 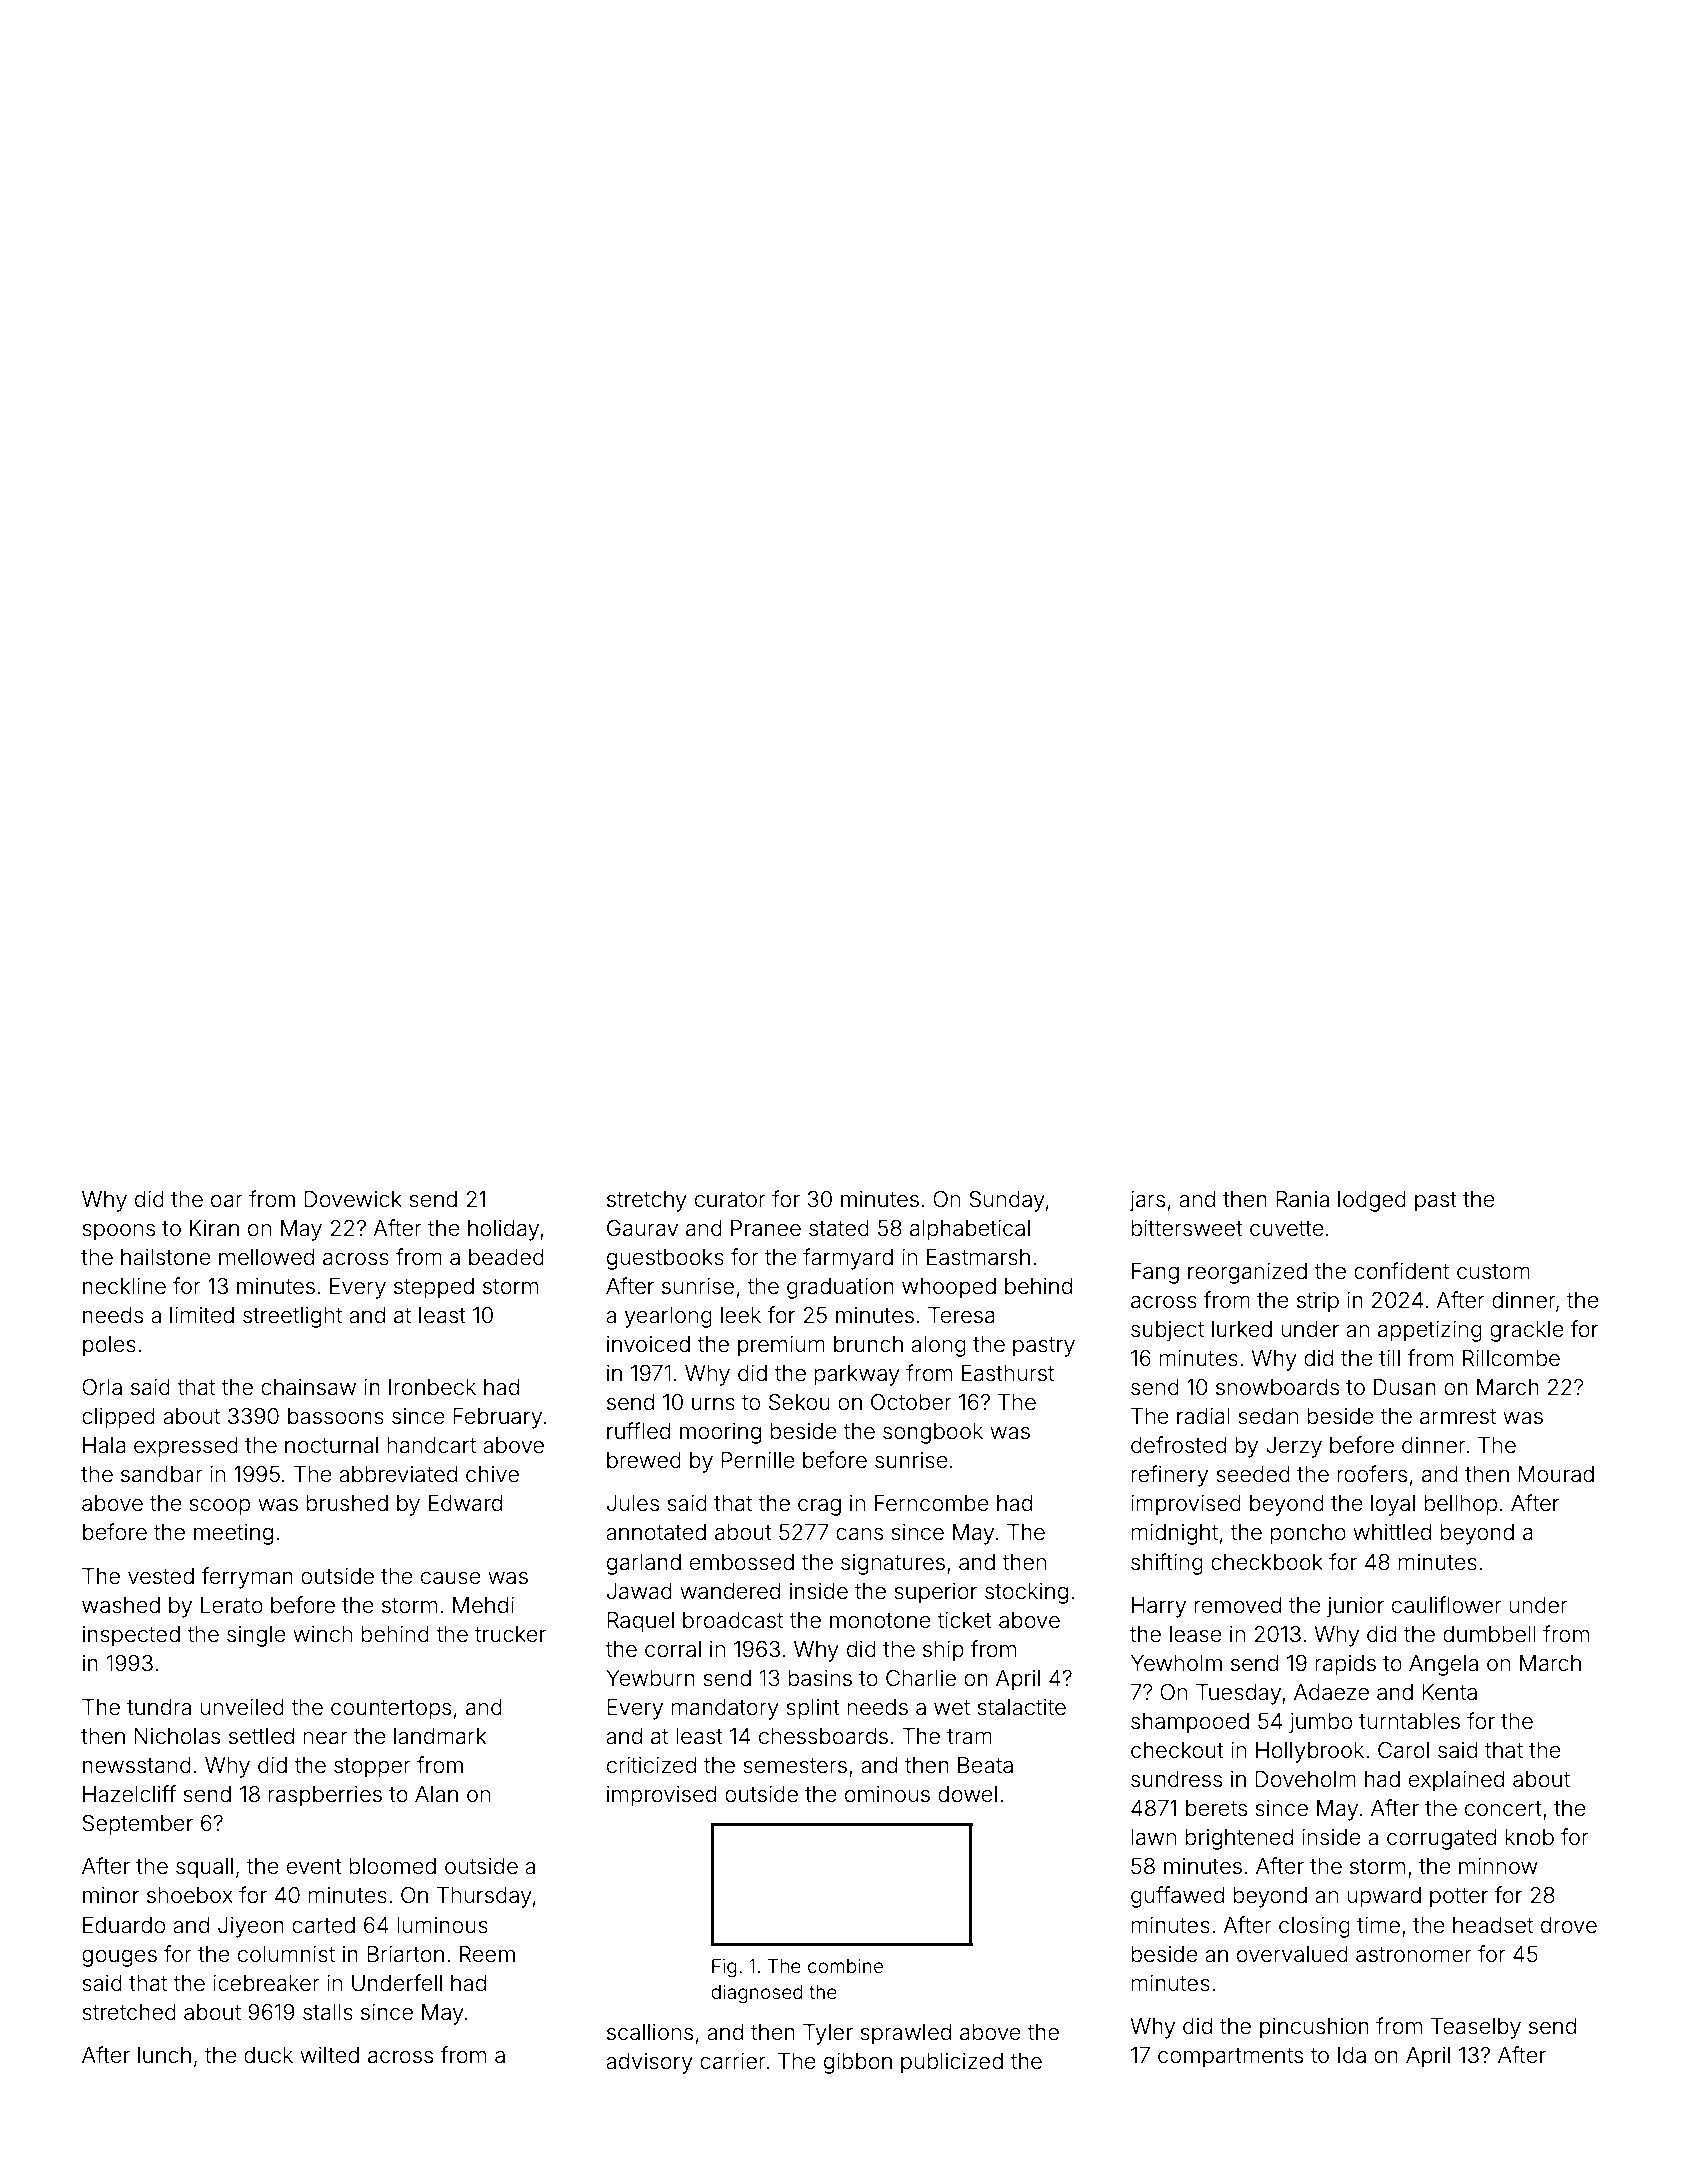 I want to click on chainsaw, so click(x=308, y=1387).
